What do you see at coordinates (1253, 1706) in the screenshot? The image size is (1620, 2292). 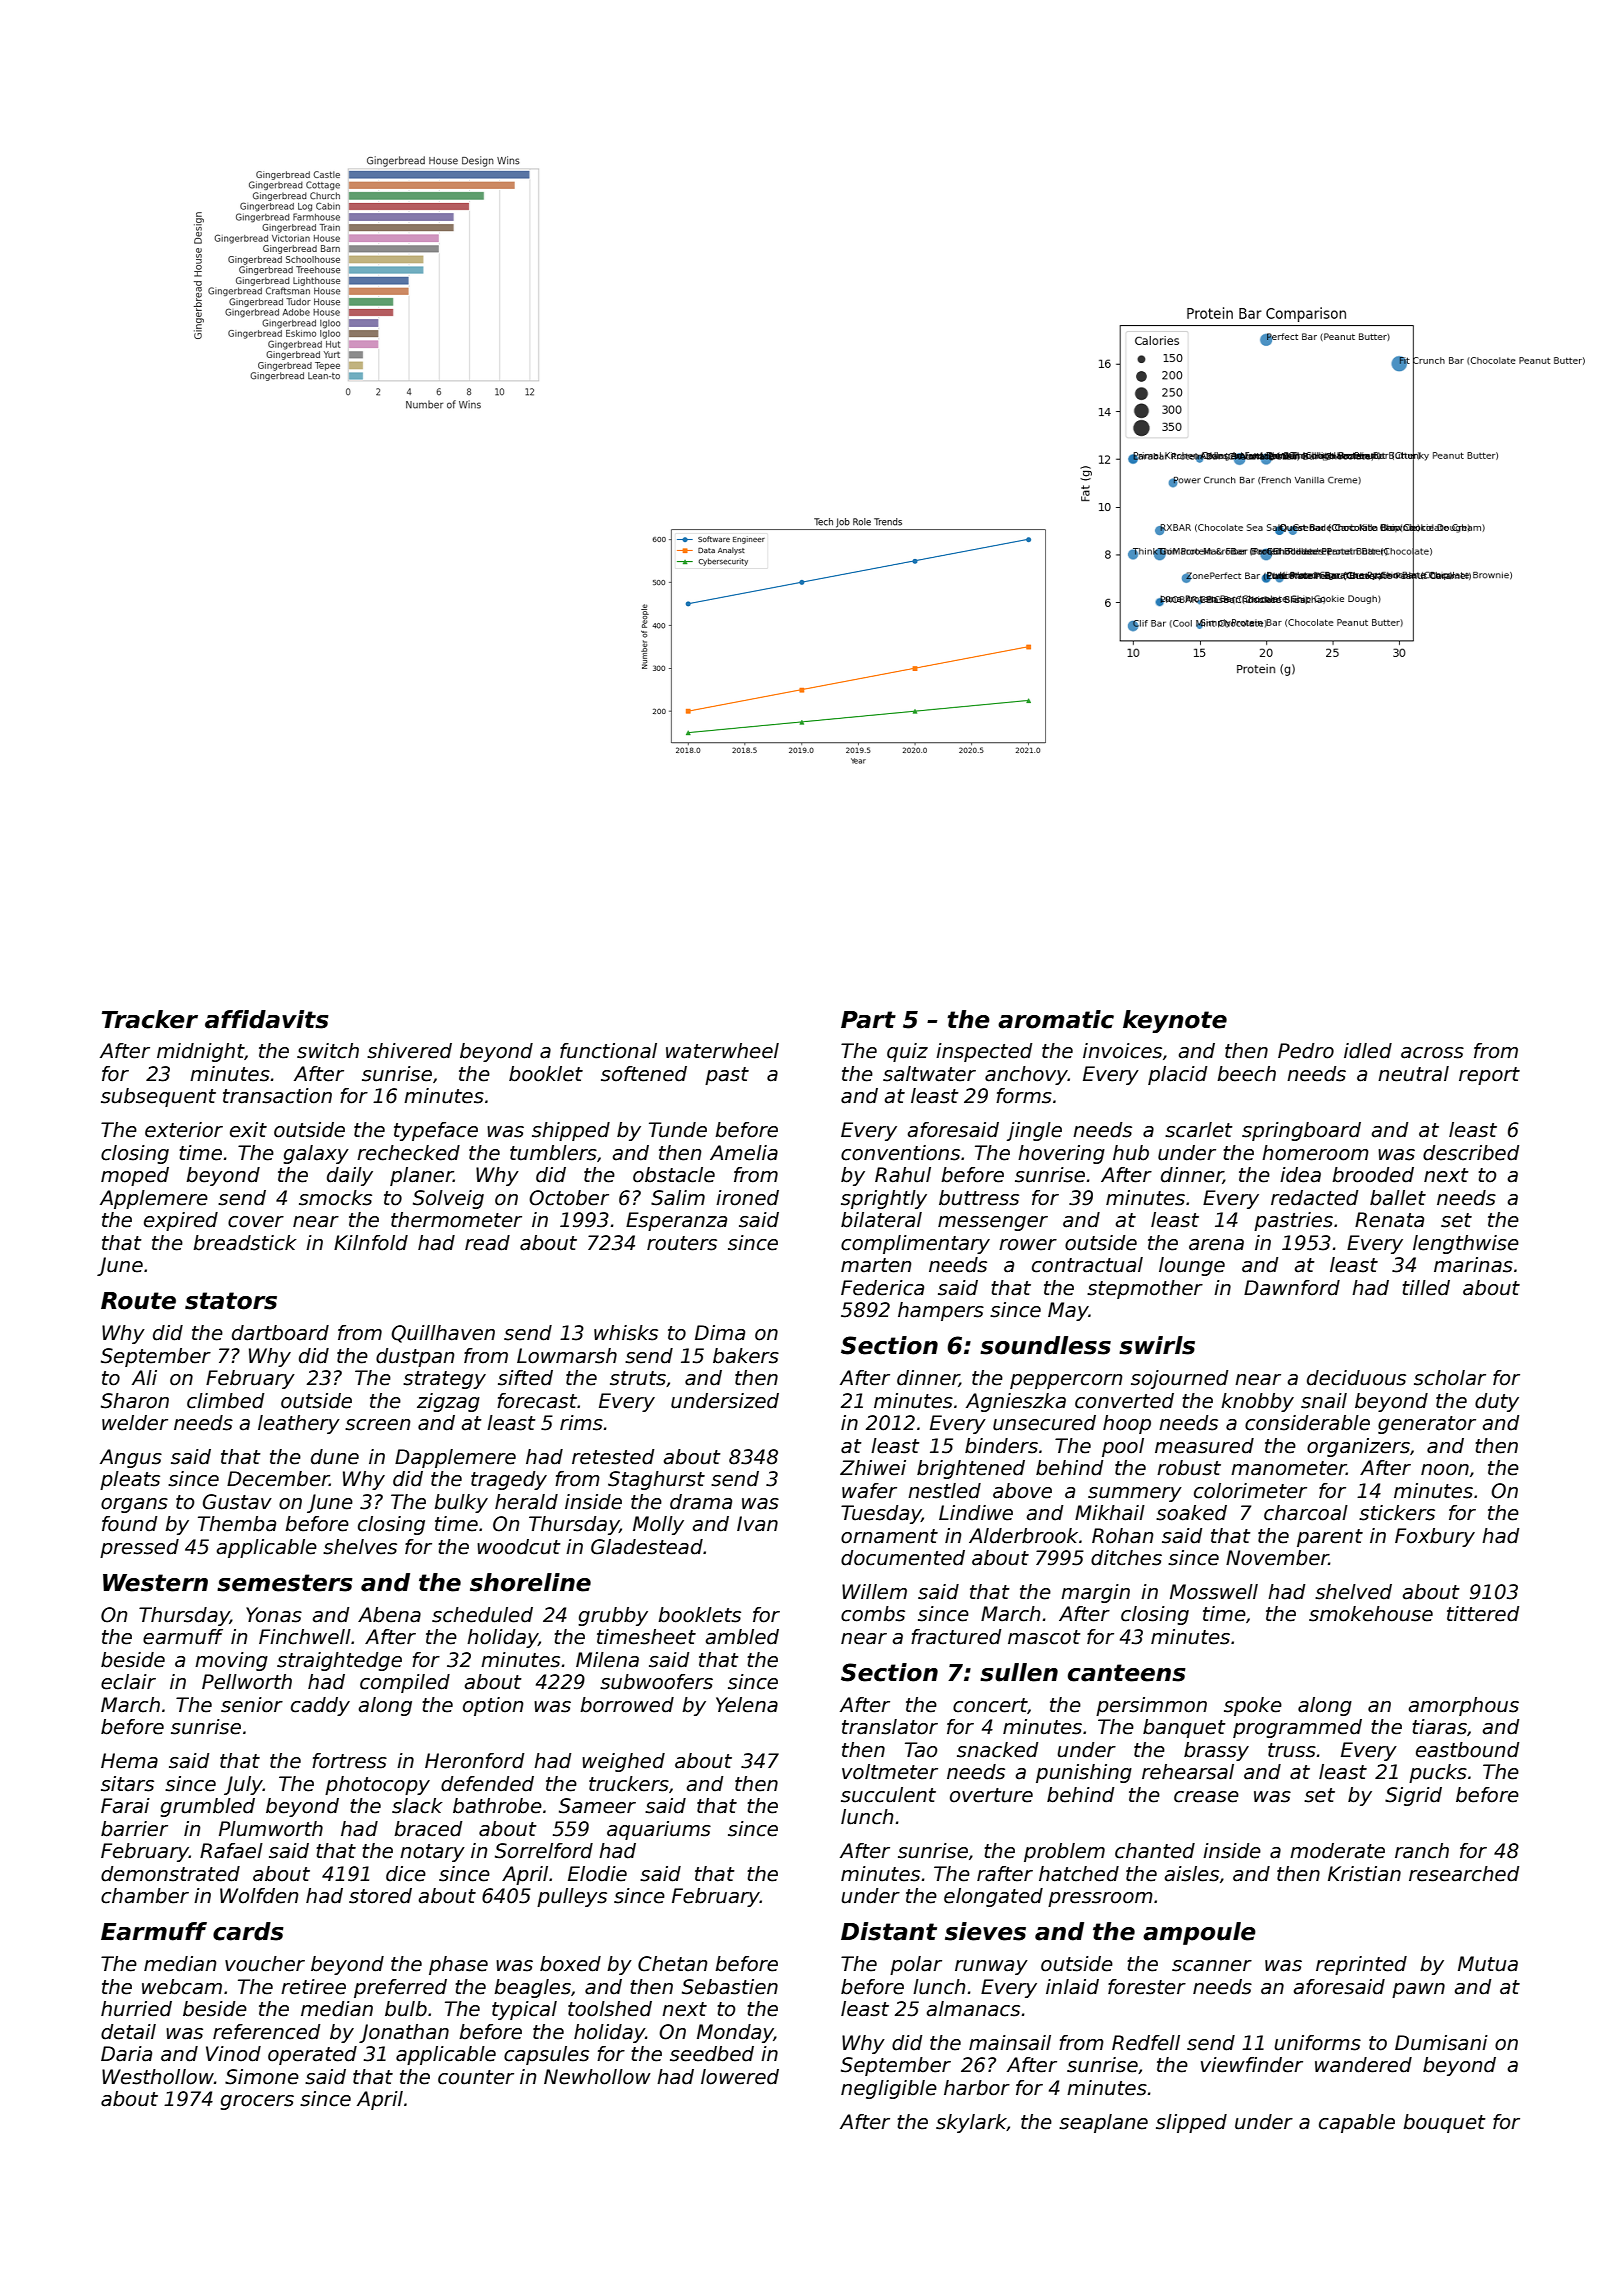 I see `spoke` at bounding box center [1253, 1706].
